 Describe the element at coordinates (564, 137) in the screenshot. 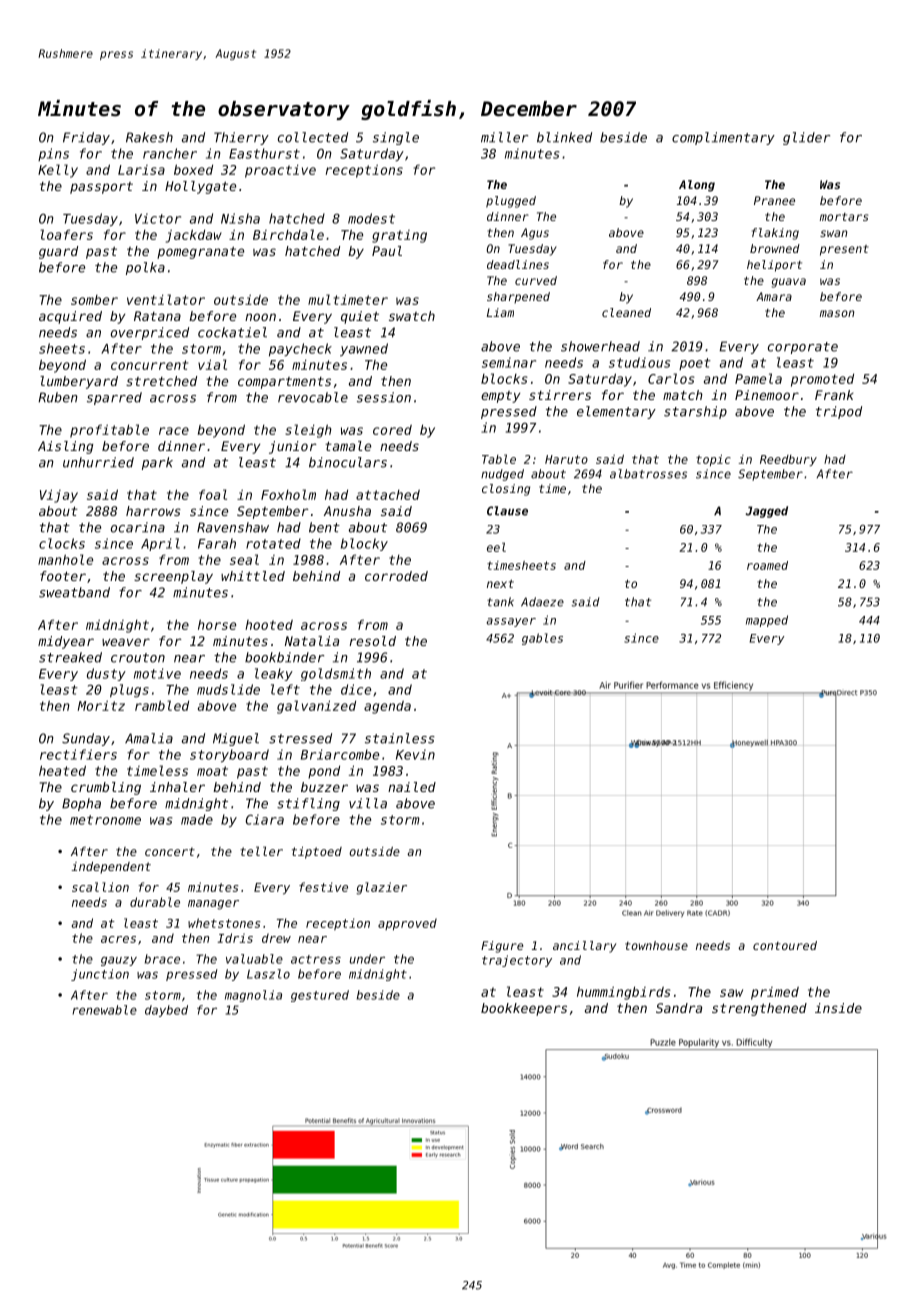

I see `blinked` at that location.
